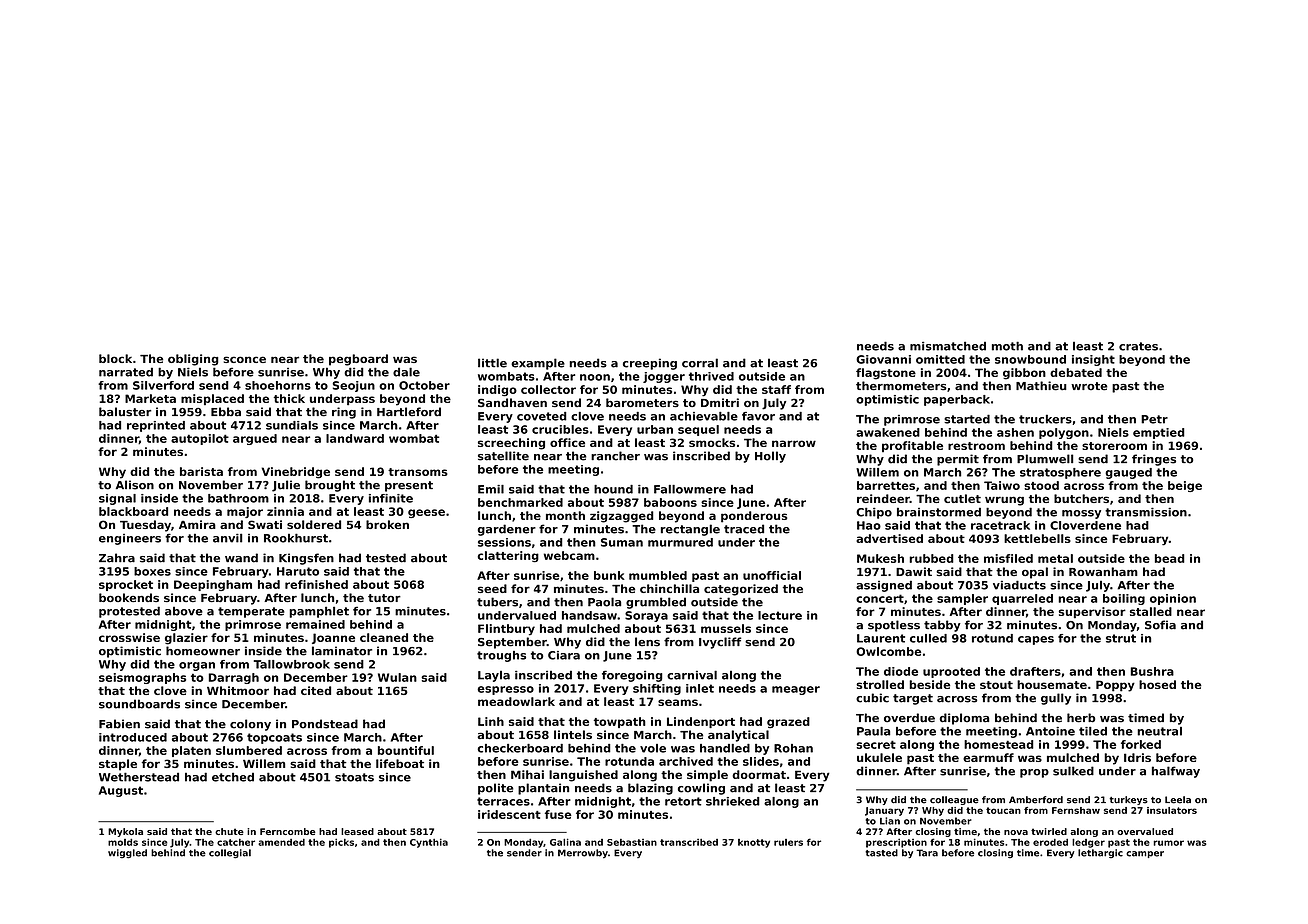  What do you see at coordinates (354, 777) in the page?
I see `stoats` at bounding box center [354, 777].
